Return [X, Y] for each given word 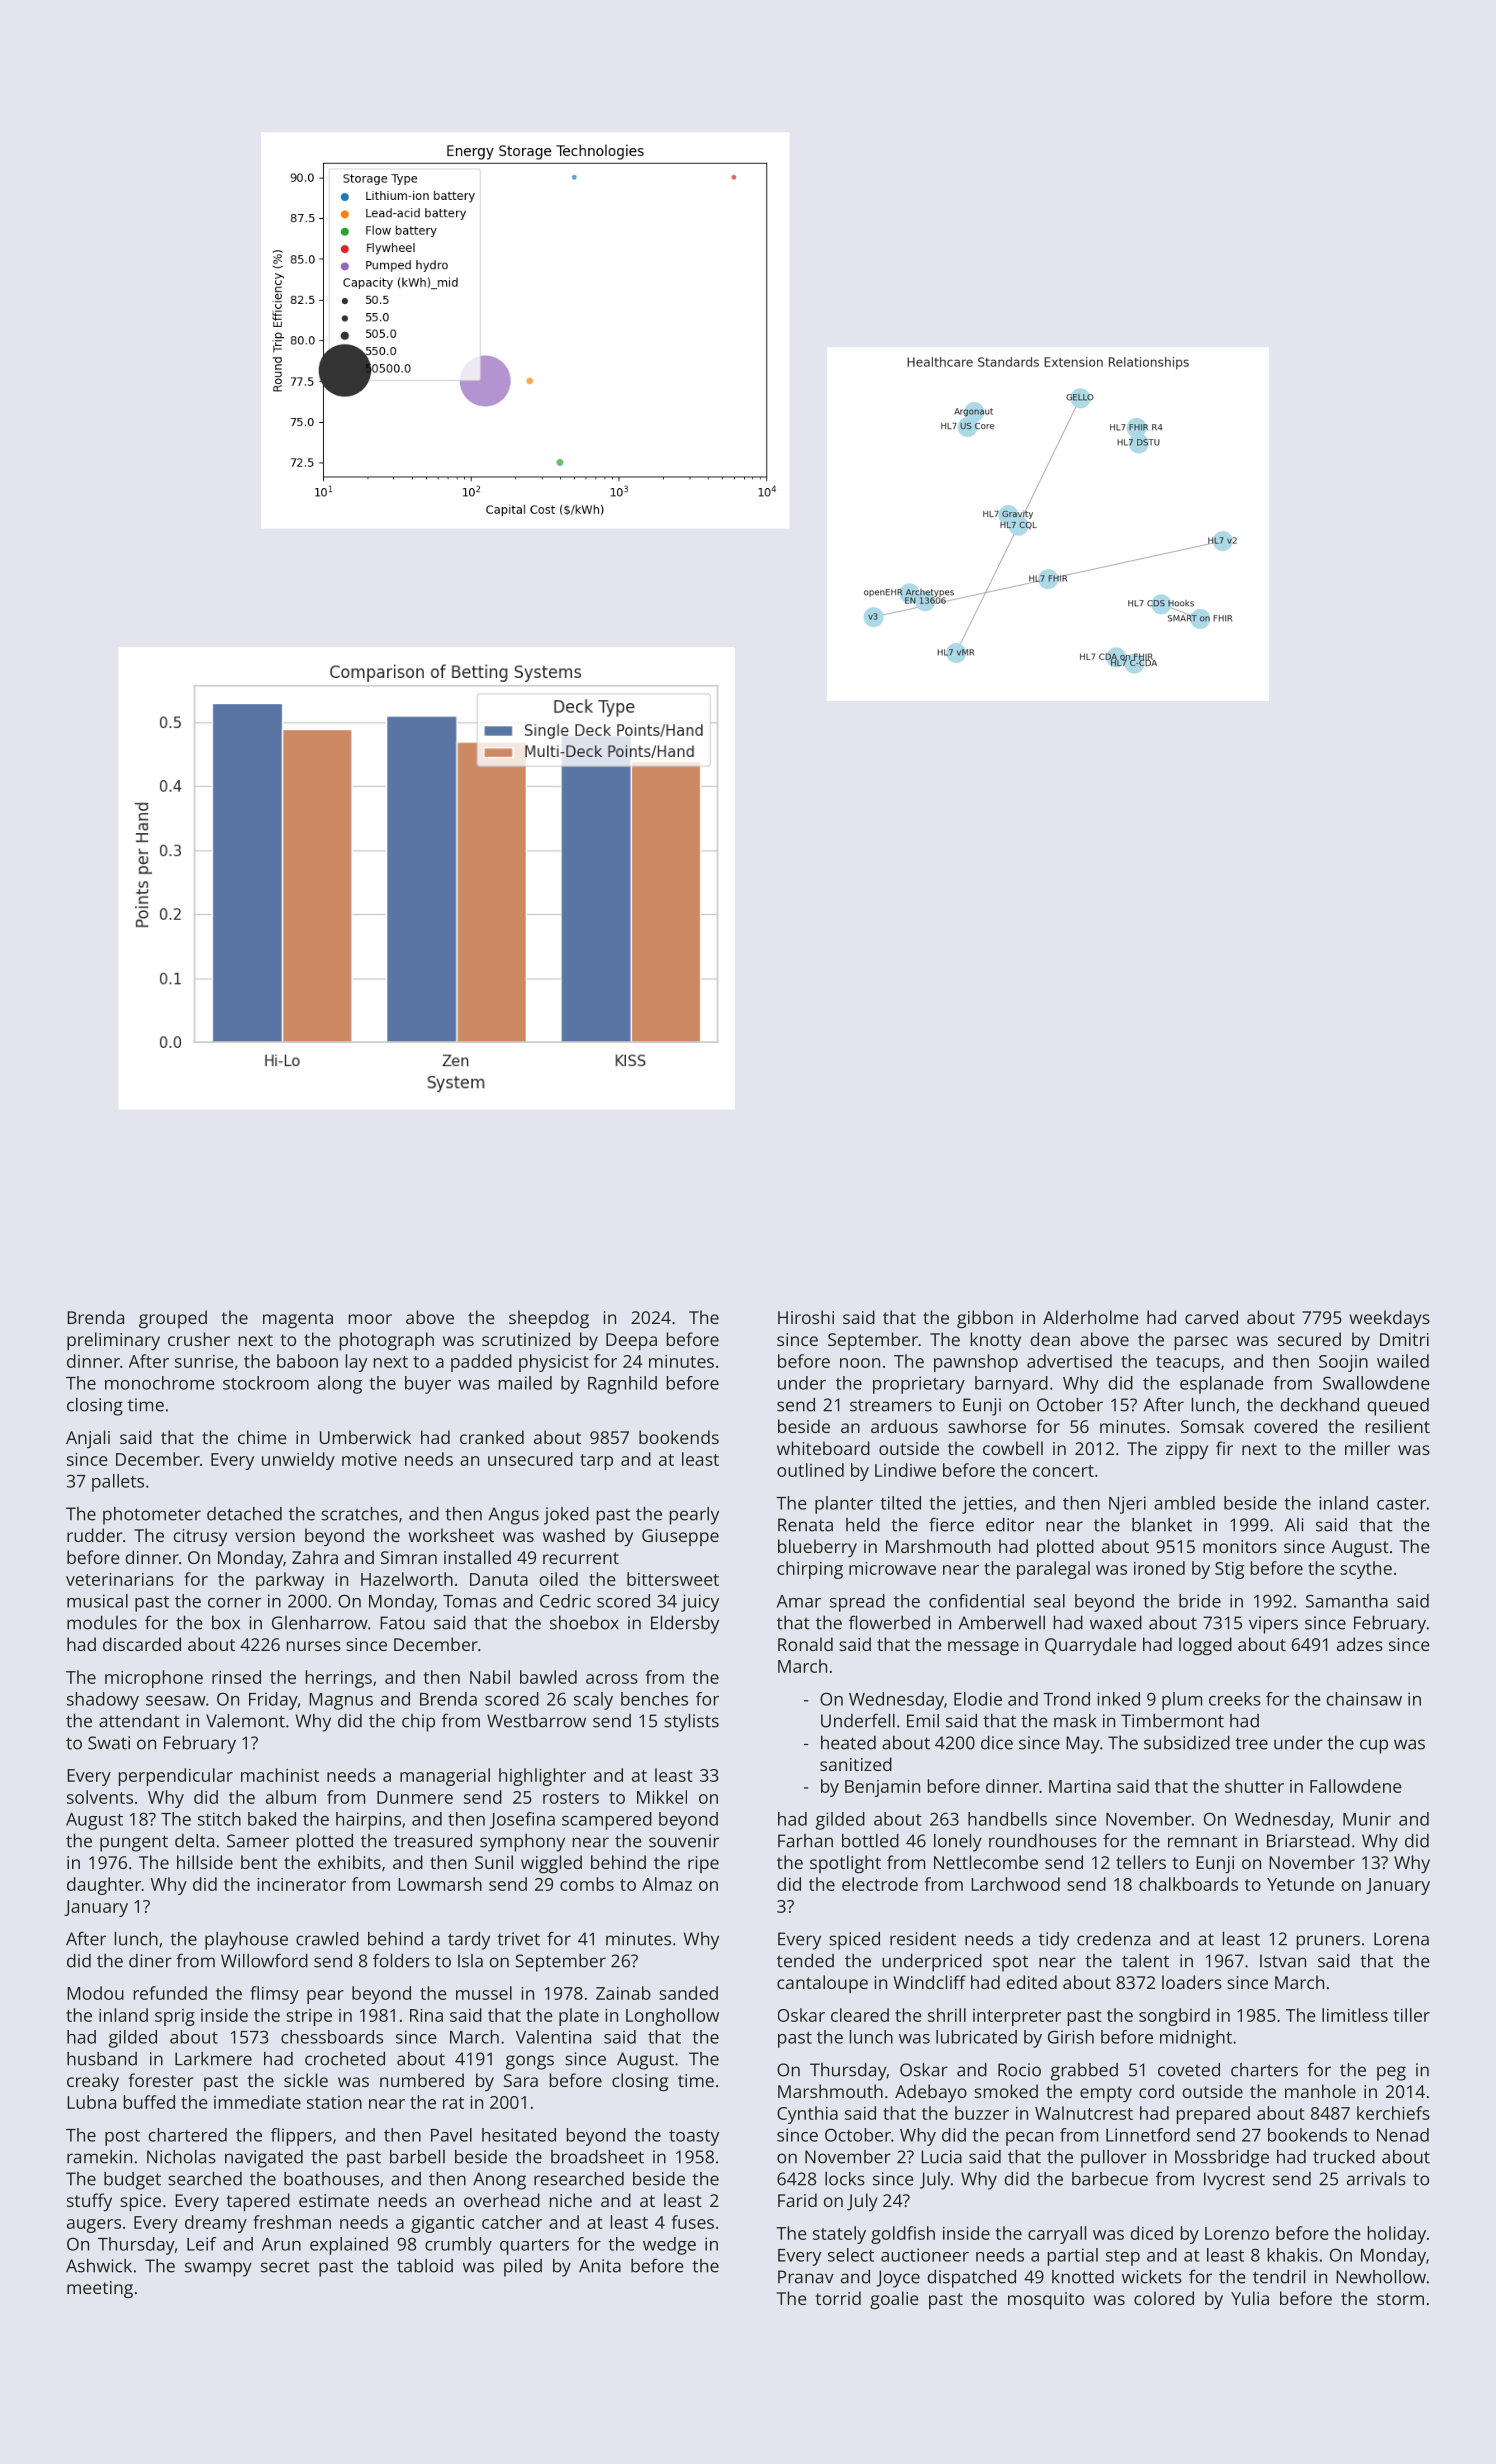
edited [1032, 1982]
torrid [838, 2298]
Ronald [805, 1644]
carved [1211, 1317]
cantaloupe [822, 1984]
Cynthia [807, 2115]
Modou [95, 1993]
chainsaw [1364, 1699]
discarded [142, 1644]
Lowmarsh [440, 1884]
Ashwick [99, 2266]
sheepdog [549, 1319]
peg [1391, 2073]
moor [370, 1319]
